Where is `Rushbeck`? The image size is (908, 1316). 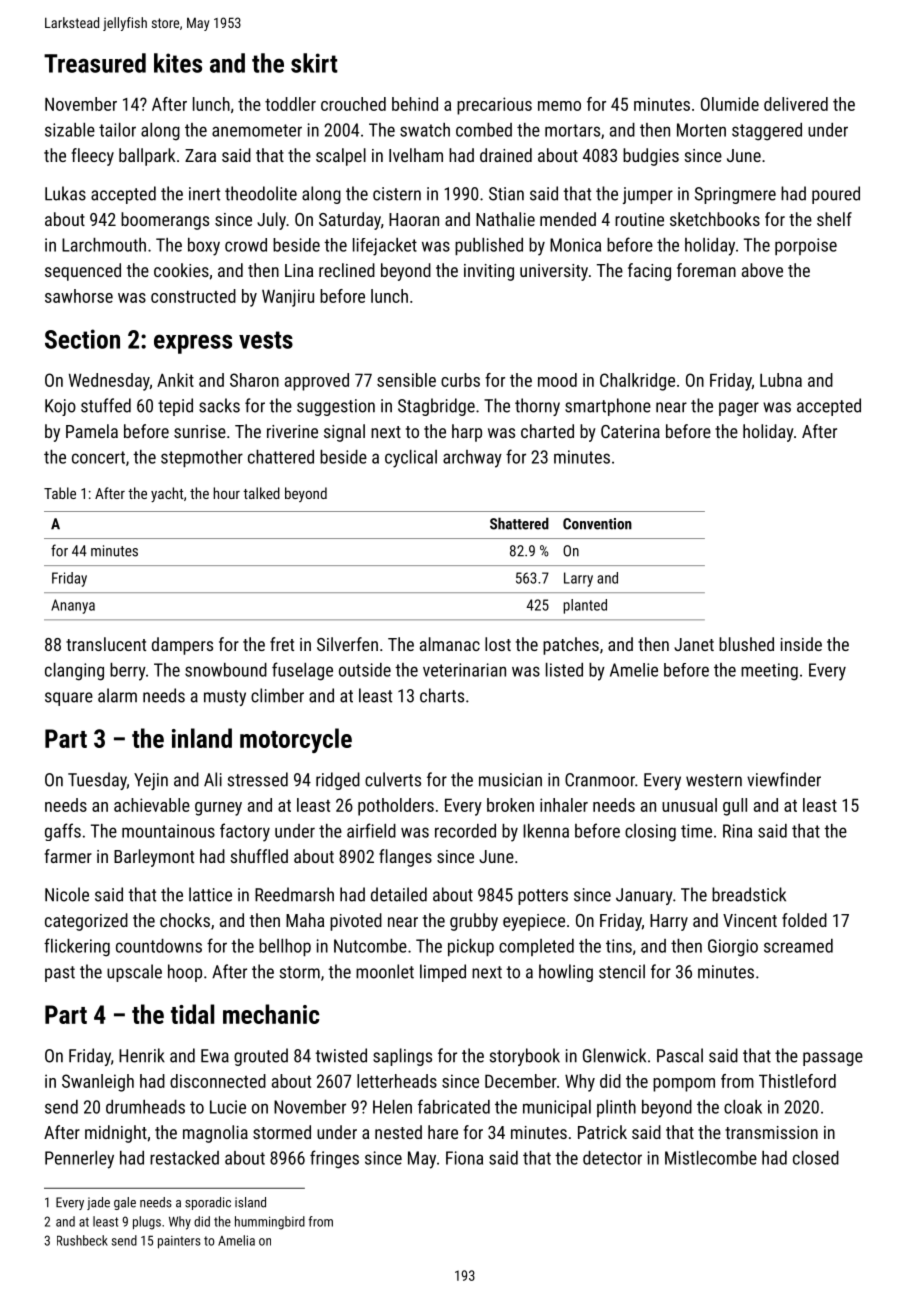
Rushbeck is located at coordinates (82, 1240).
